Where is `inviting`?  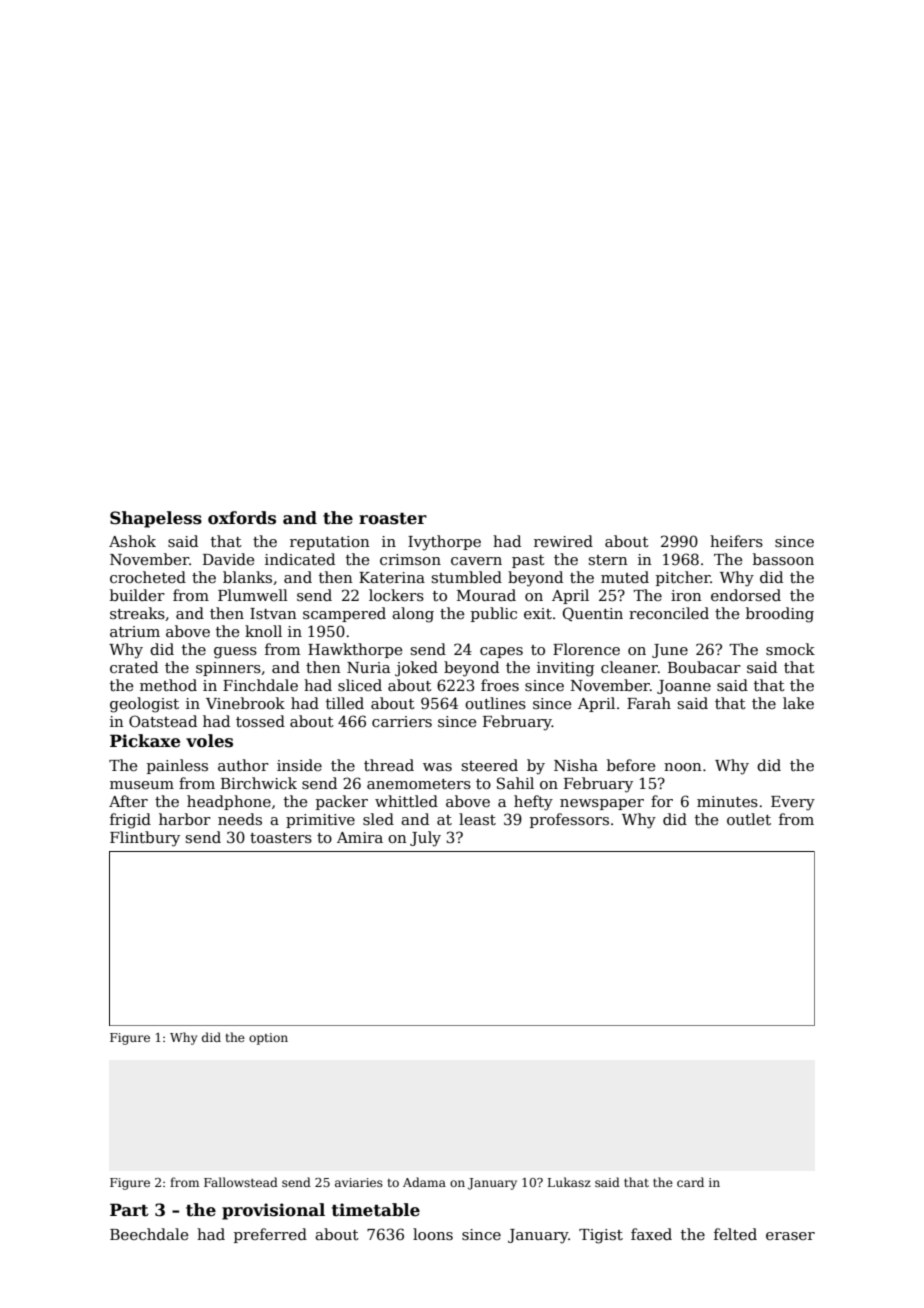 inviting is located at coordinates (565, 669).
